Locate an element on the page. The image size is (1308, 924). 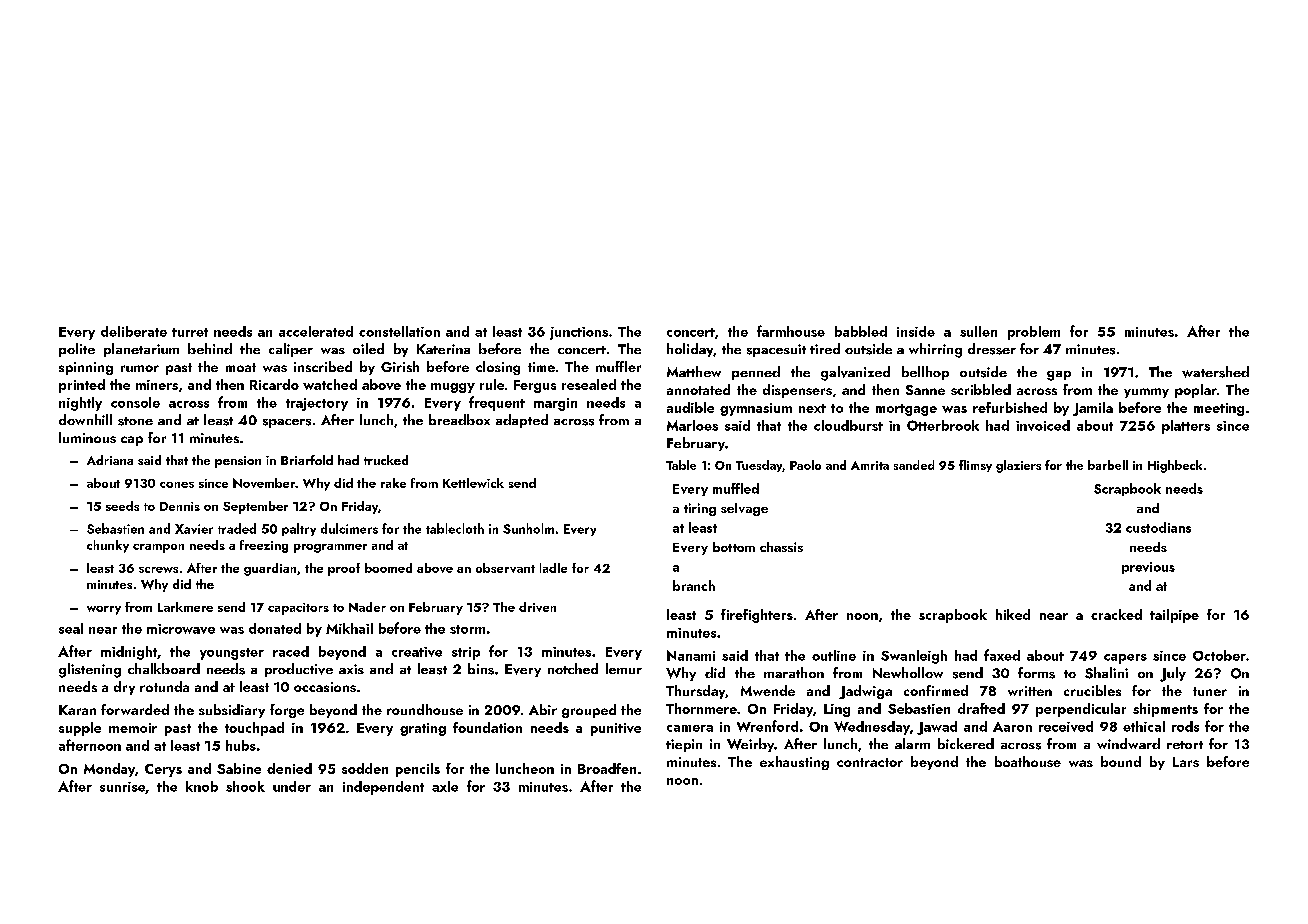
tailpipe is located at coordinates (1174, 616).
